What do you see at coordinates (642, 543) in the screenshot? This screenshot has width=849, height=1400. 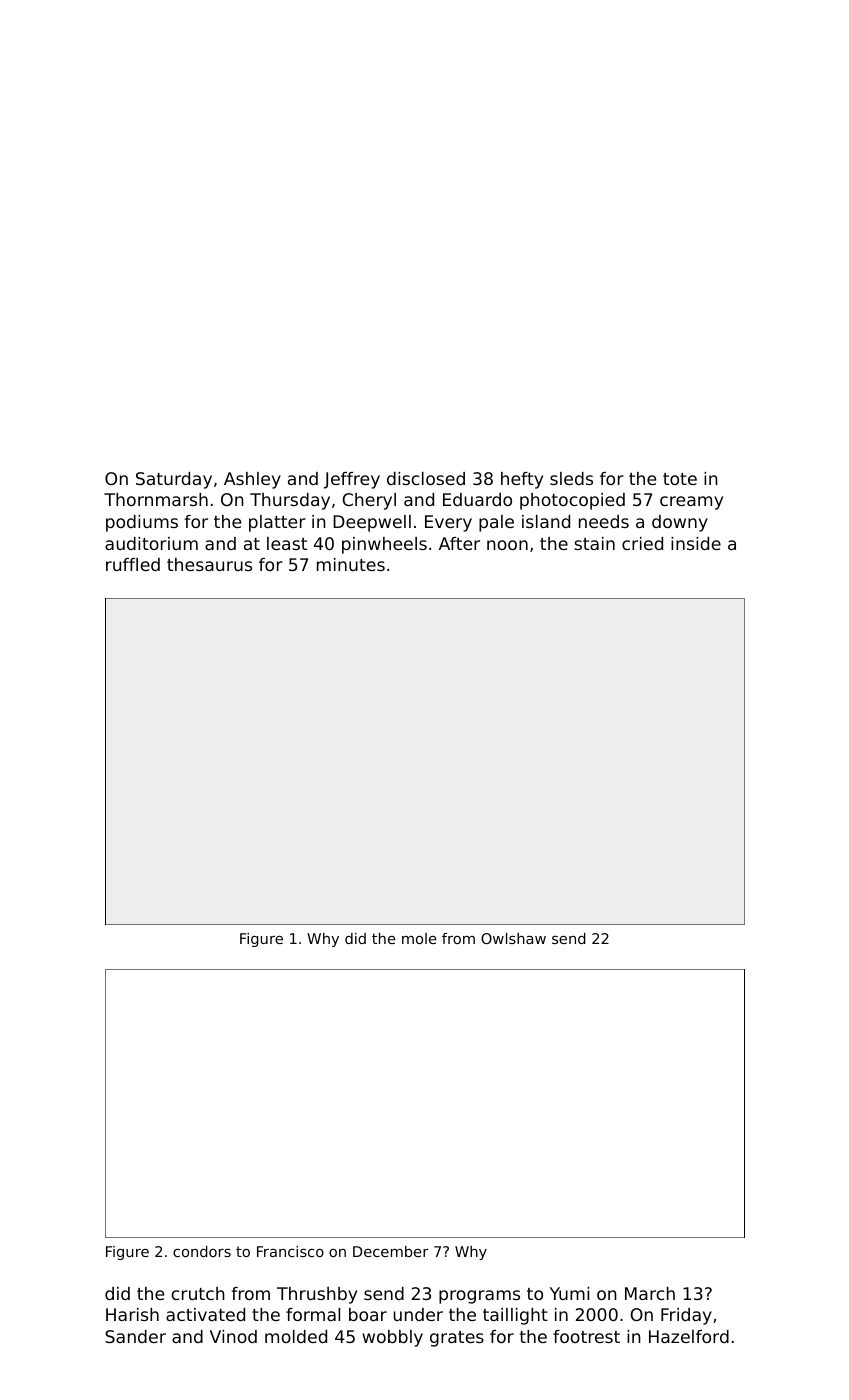 I see `cried` at bounding box center [642, 543].
